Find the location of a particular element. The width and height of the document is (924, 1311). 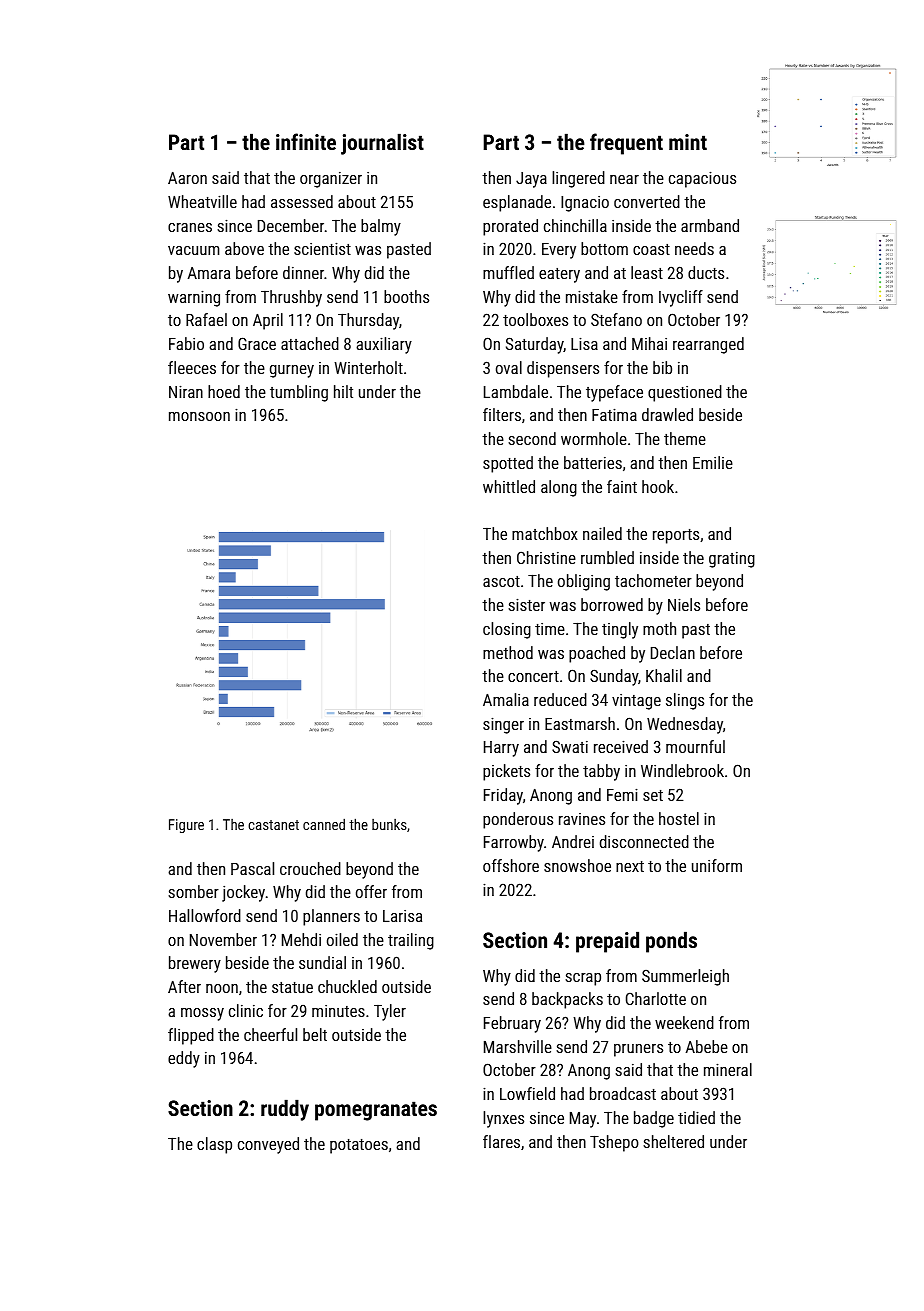

Every is located at coordinates (559, 251).
